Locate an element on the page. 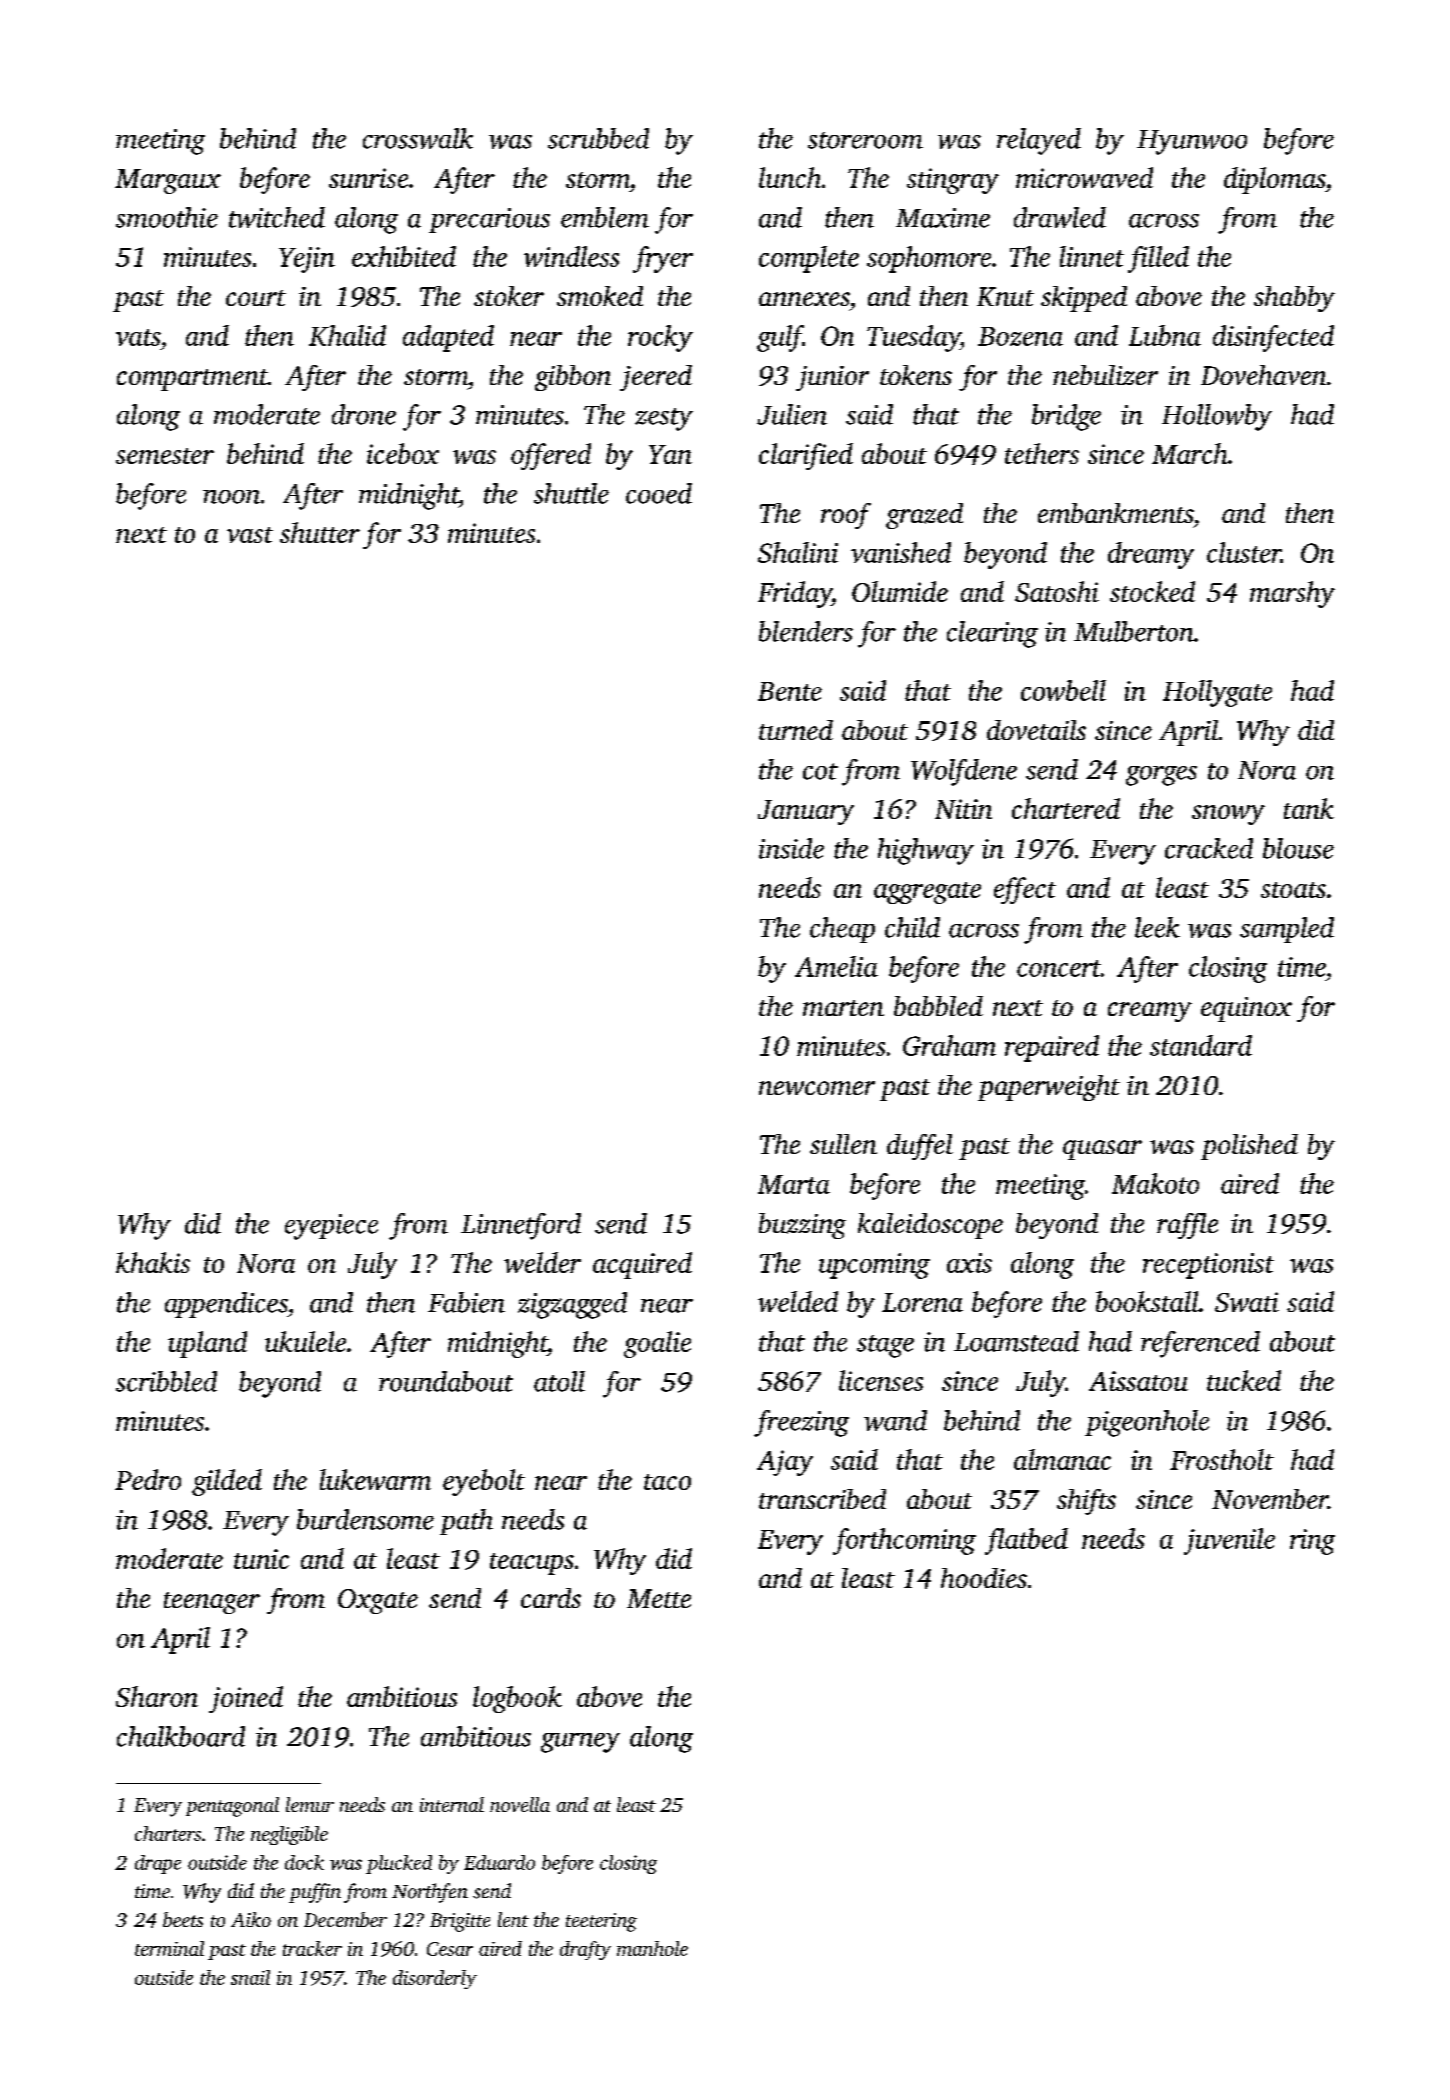 The width and height of the page is (1450, 2100). inside is located at coordinates (791, 848).
